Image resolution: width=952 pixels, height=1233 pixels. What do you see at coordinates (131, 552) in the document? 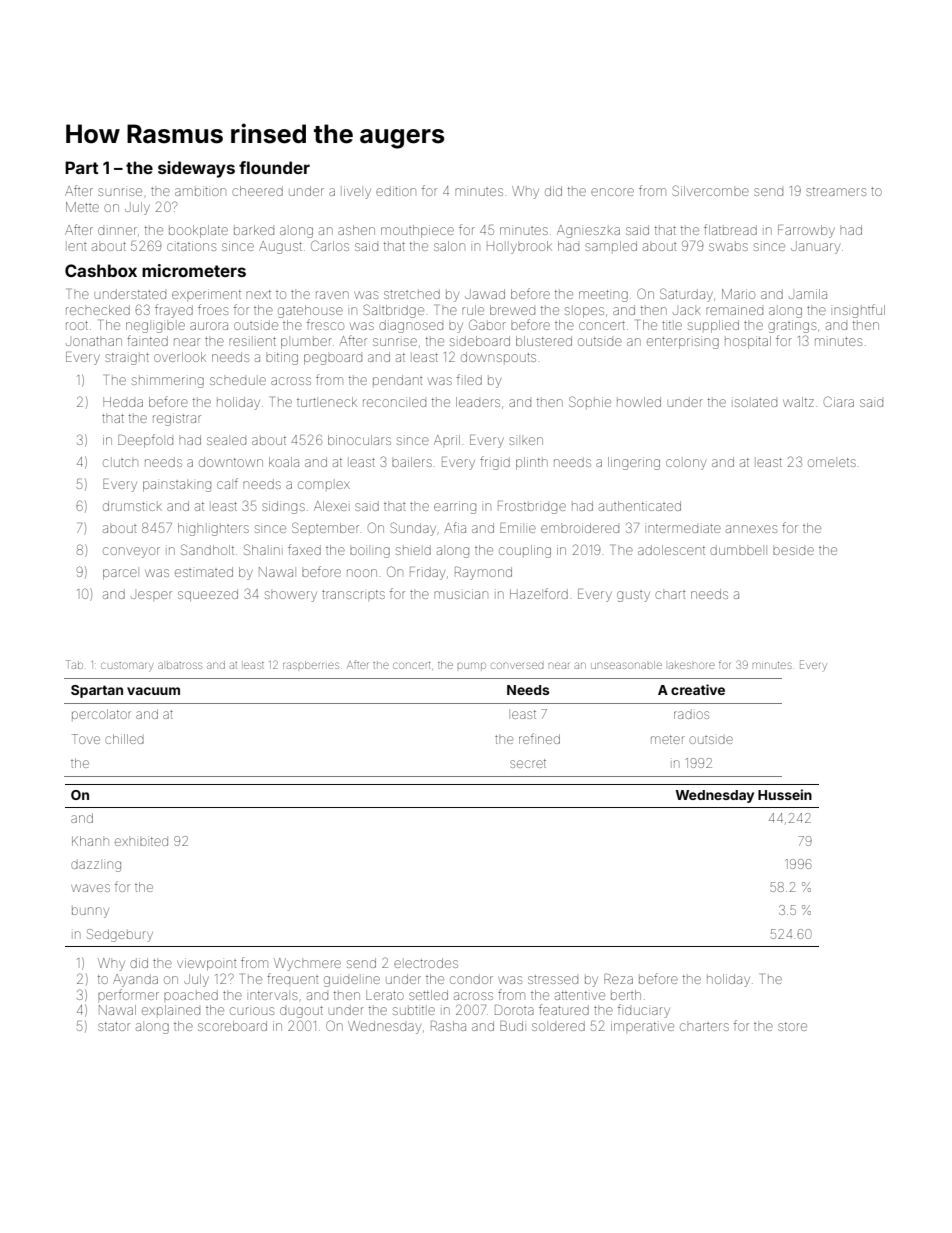
I see `conveyor` at bounding box center [131, 552].
